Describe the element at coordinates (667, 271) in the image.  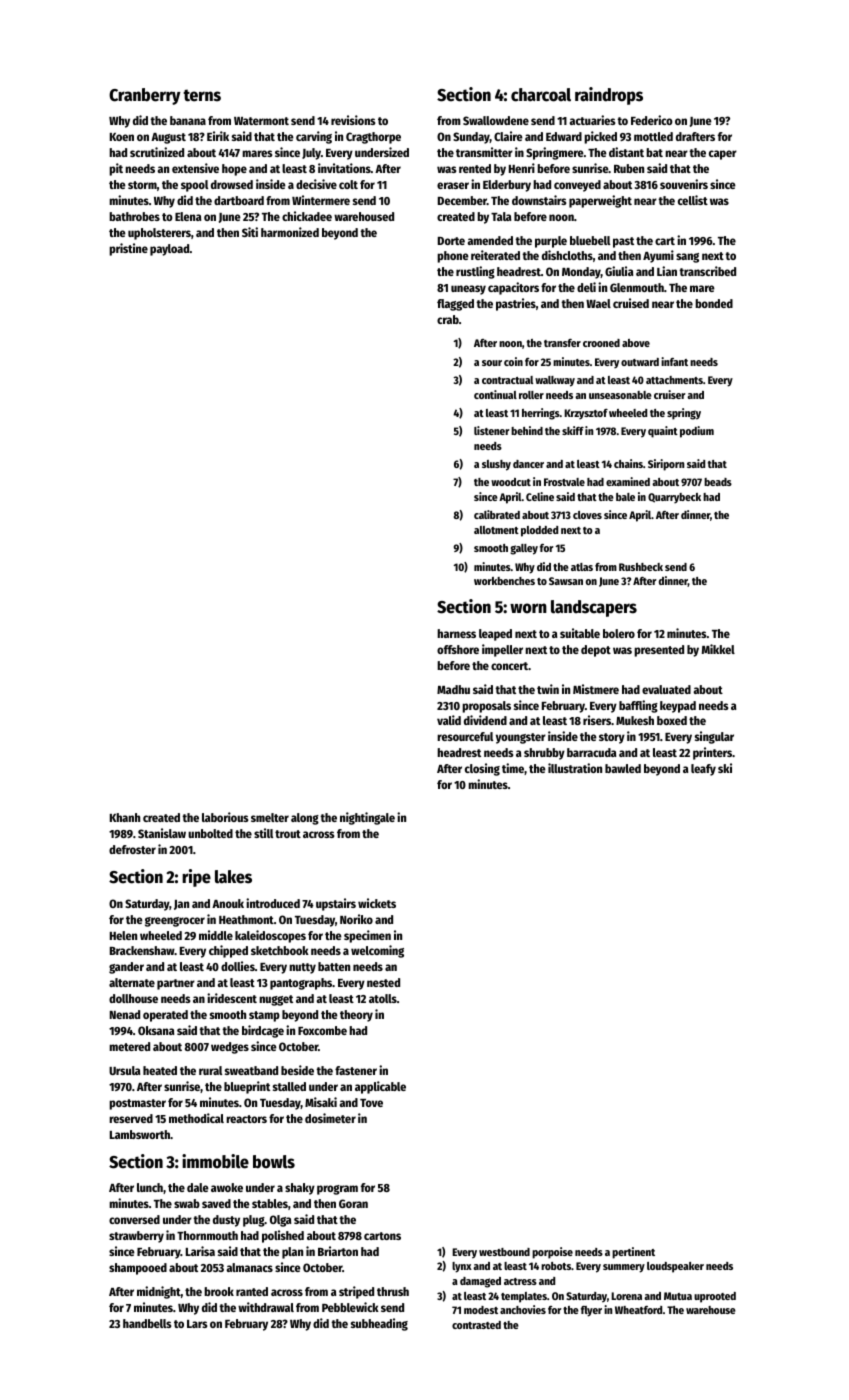
I see `Lian` at that location.
